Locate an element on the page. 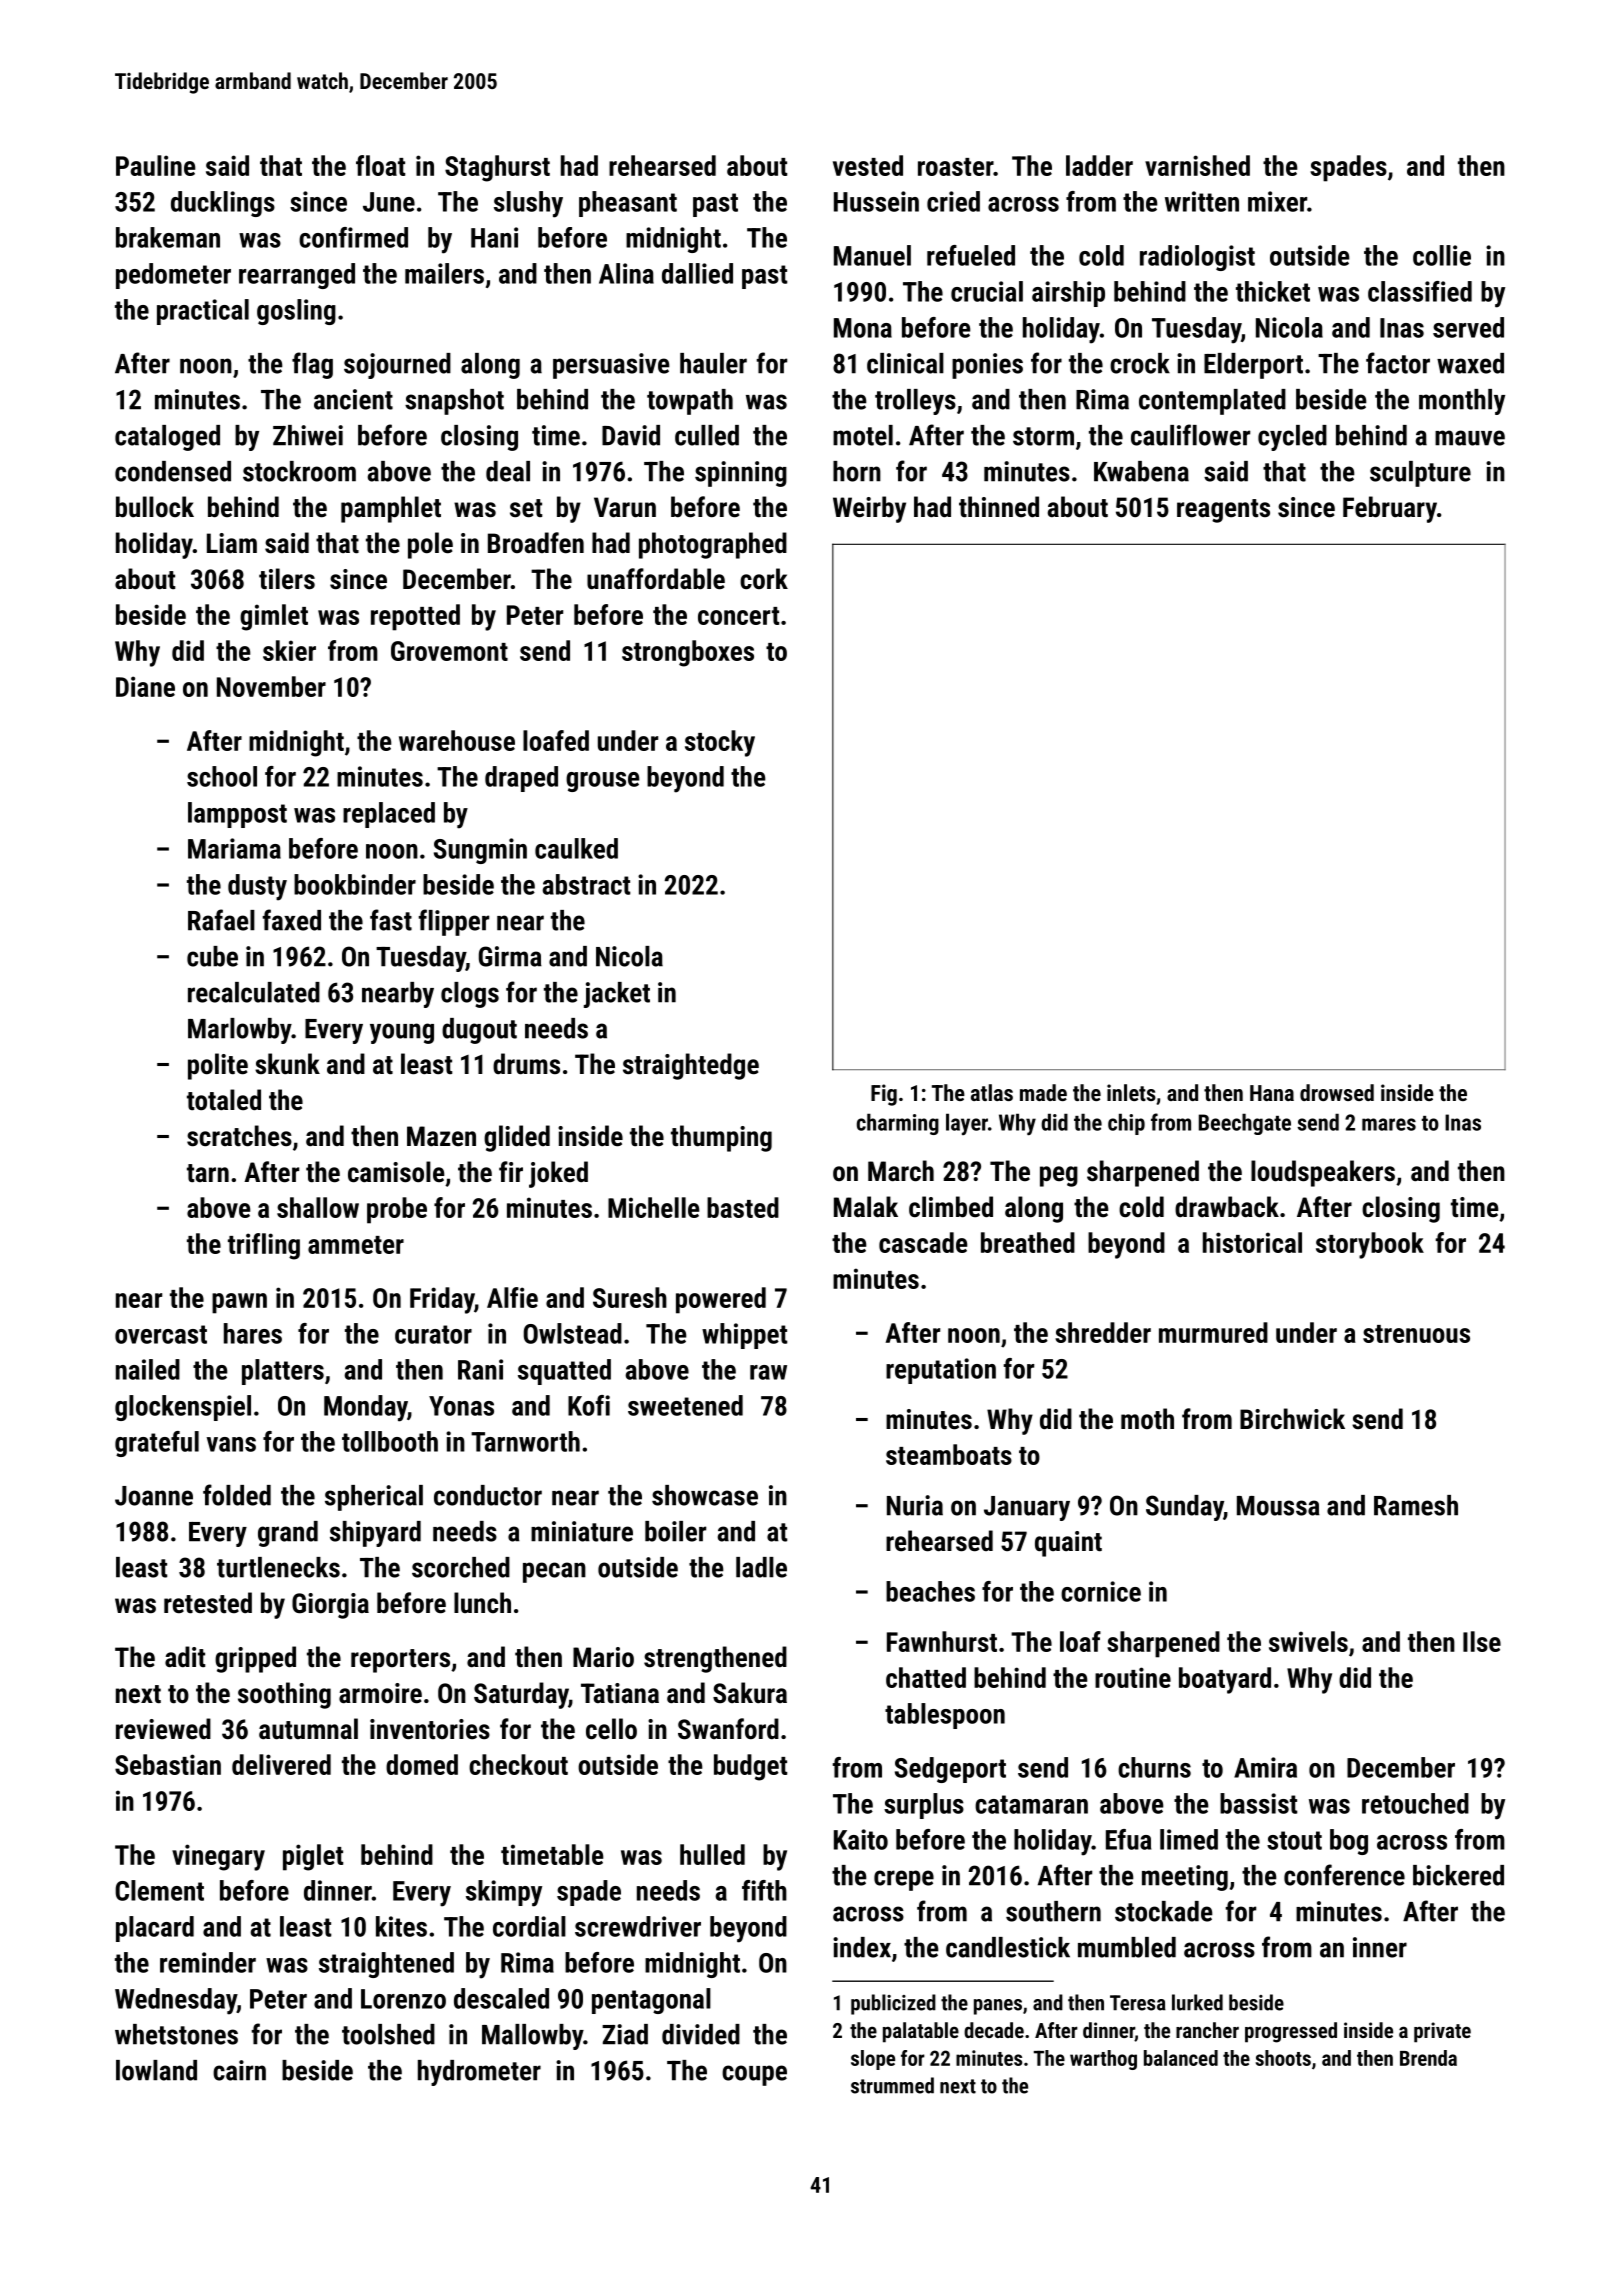  Kwabena is located at coordinates (1141, 471).
